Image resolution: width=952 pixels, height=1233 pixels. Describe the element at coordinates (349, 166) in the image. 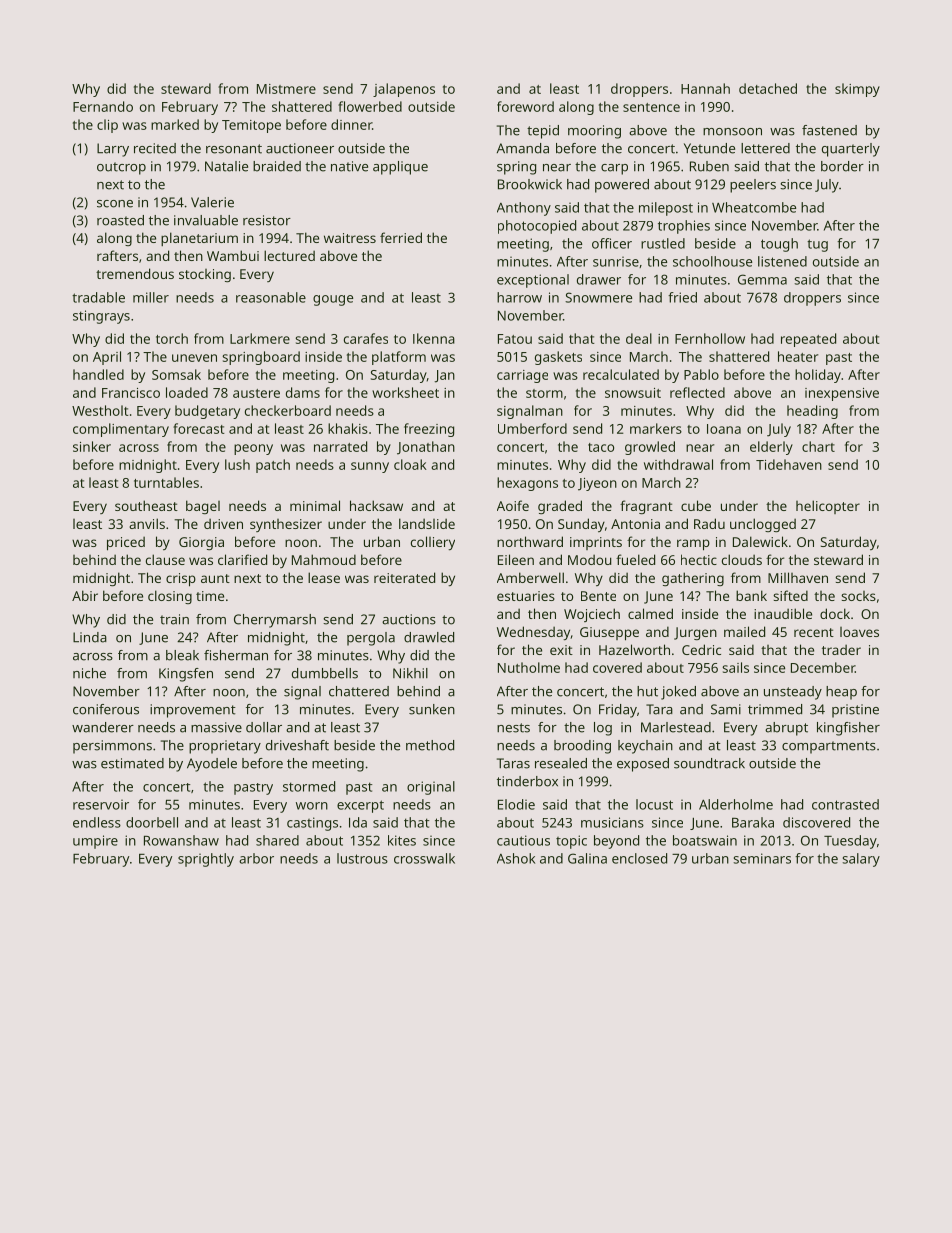

I see `native` at that location.
